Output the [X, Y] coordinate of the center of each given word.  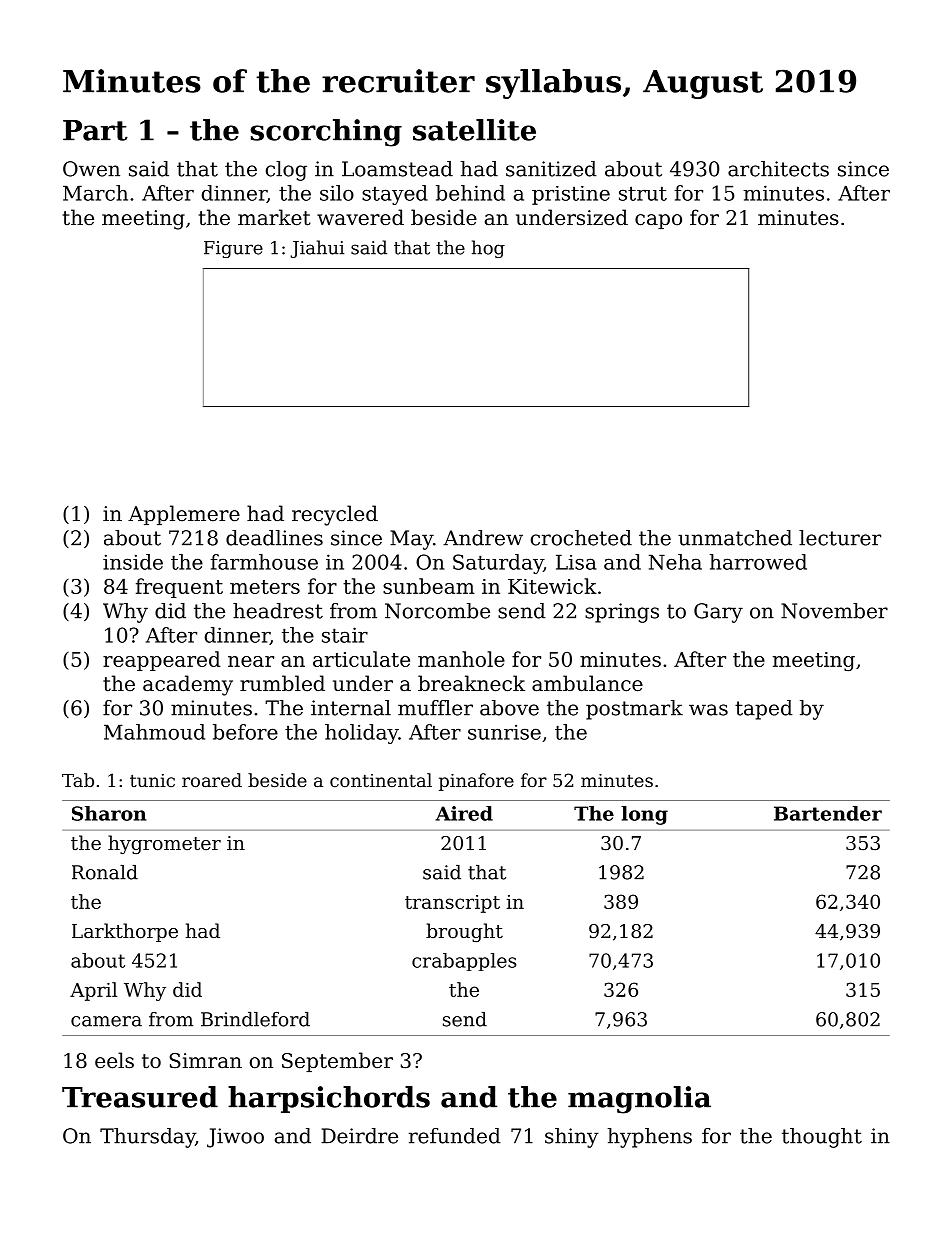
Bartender [828, 813]
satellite [474, 130]
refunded [455, 1136]
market [274, 217]
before [245, 732]
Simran [205, 1061]
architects [778, 169]
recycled [335, 515]
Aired [464, 813]
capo [658, 221]
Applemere [184, 515]
